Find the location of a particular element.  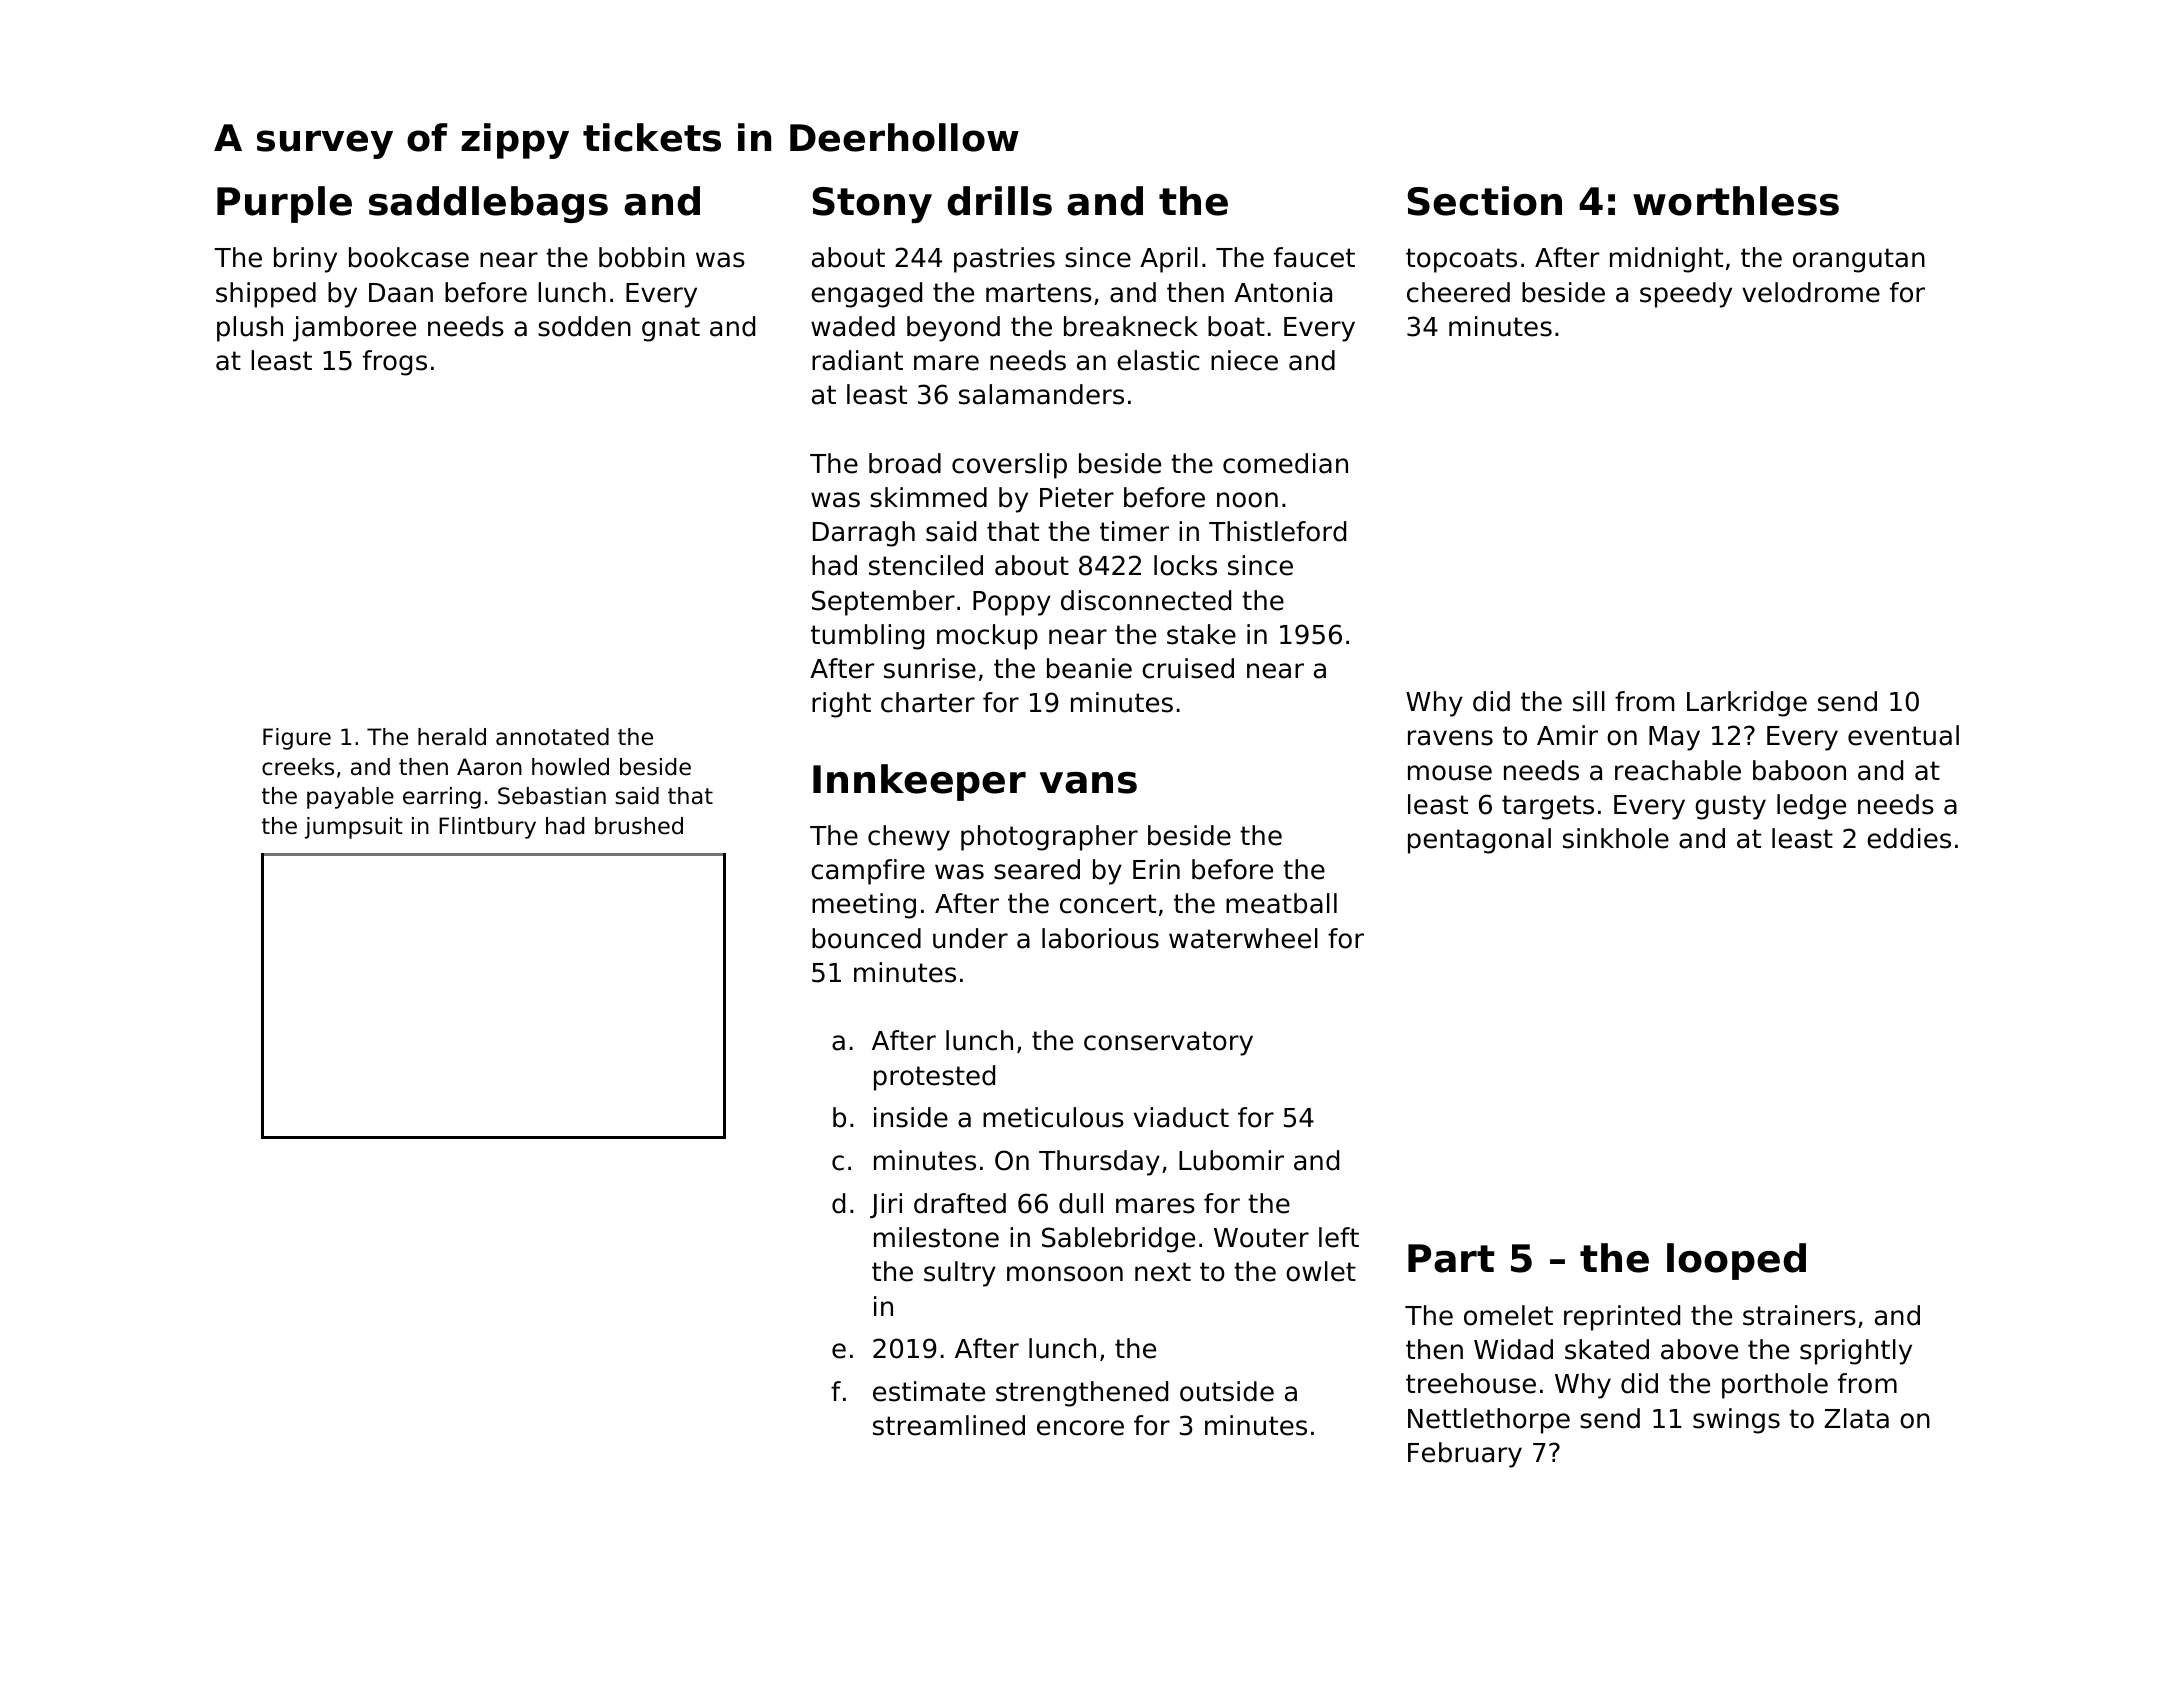

encore is located at coordinates (1080, 1428).
